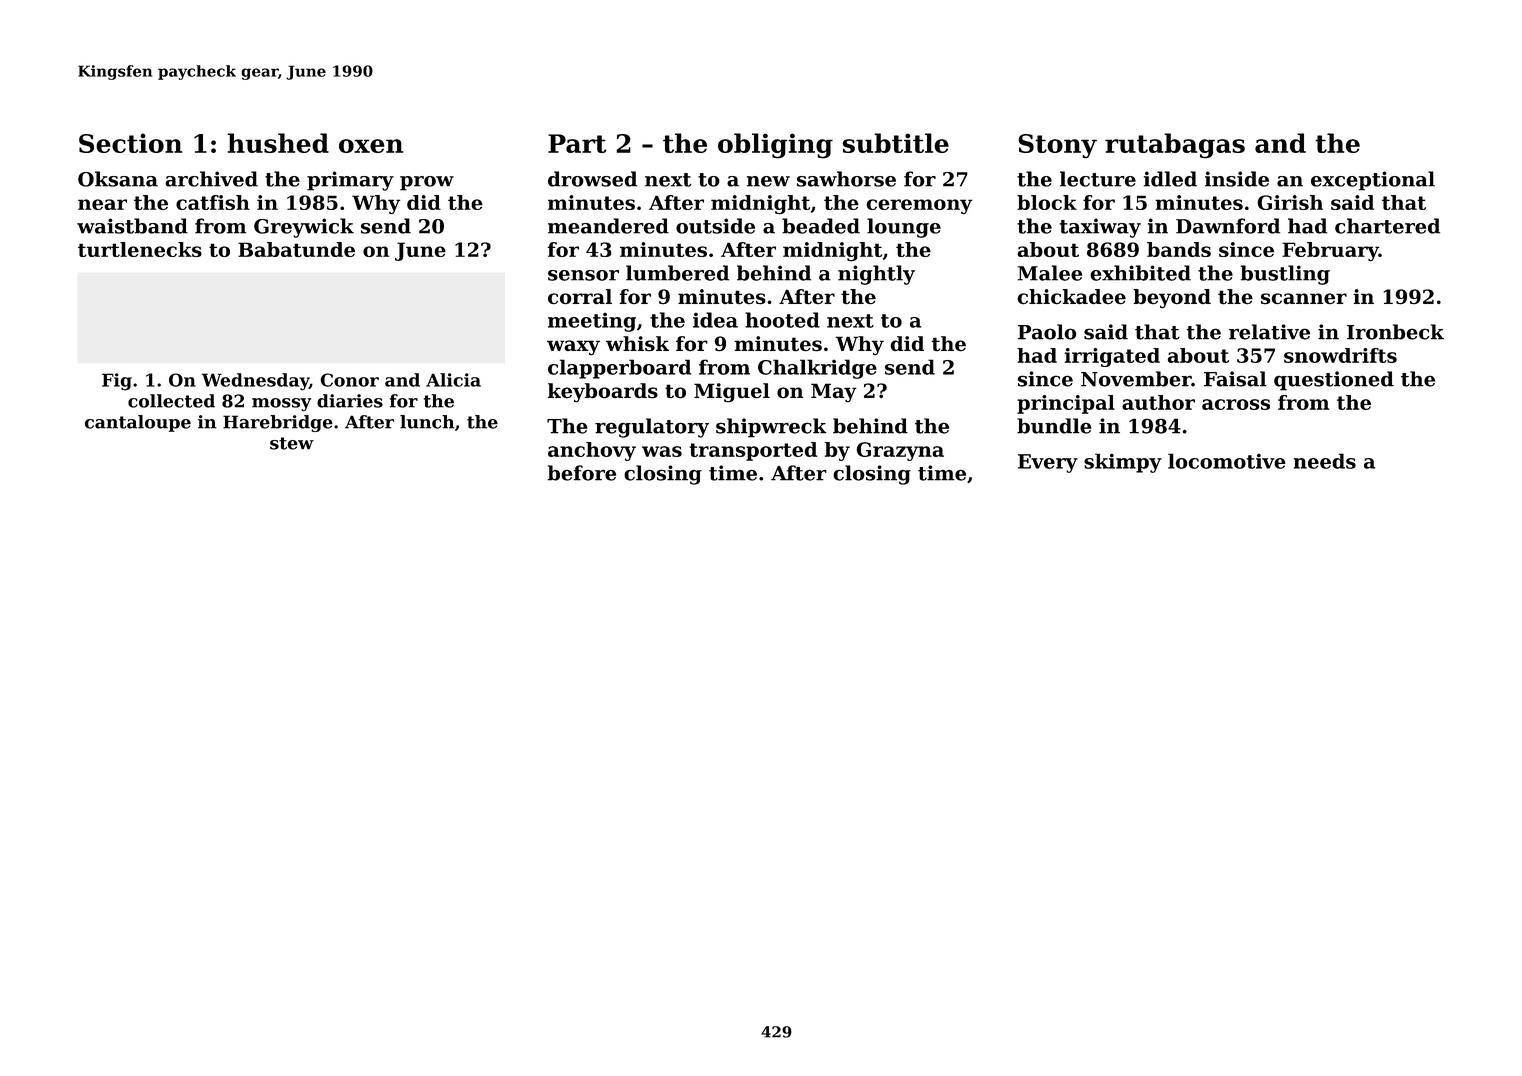 This document has width=1522, height=1076. I want to click on stew, so click(292, 443).
